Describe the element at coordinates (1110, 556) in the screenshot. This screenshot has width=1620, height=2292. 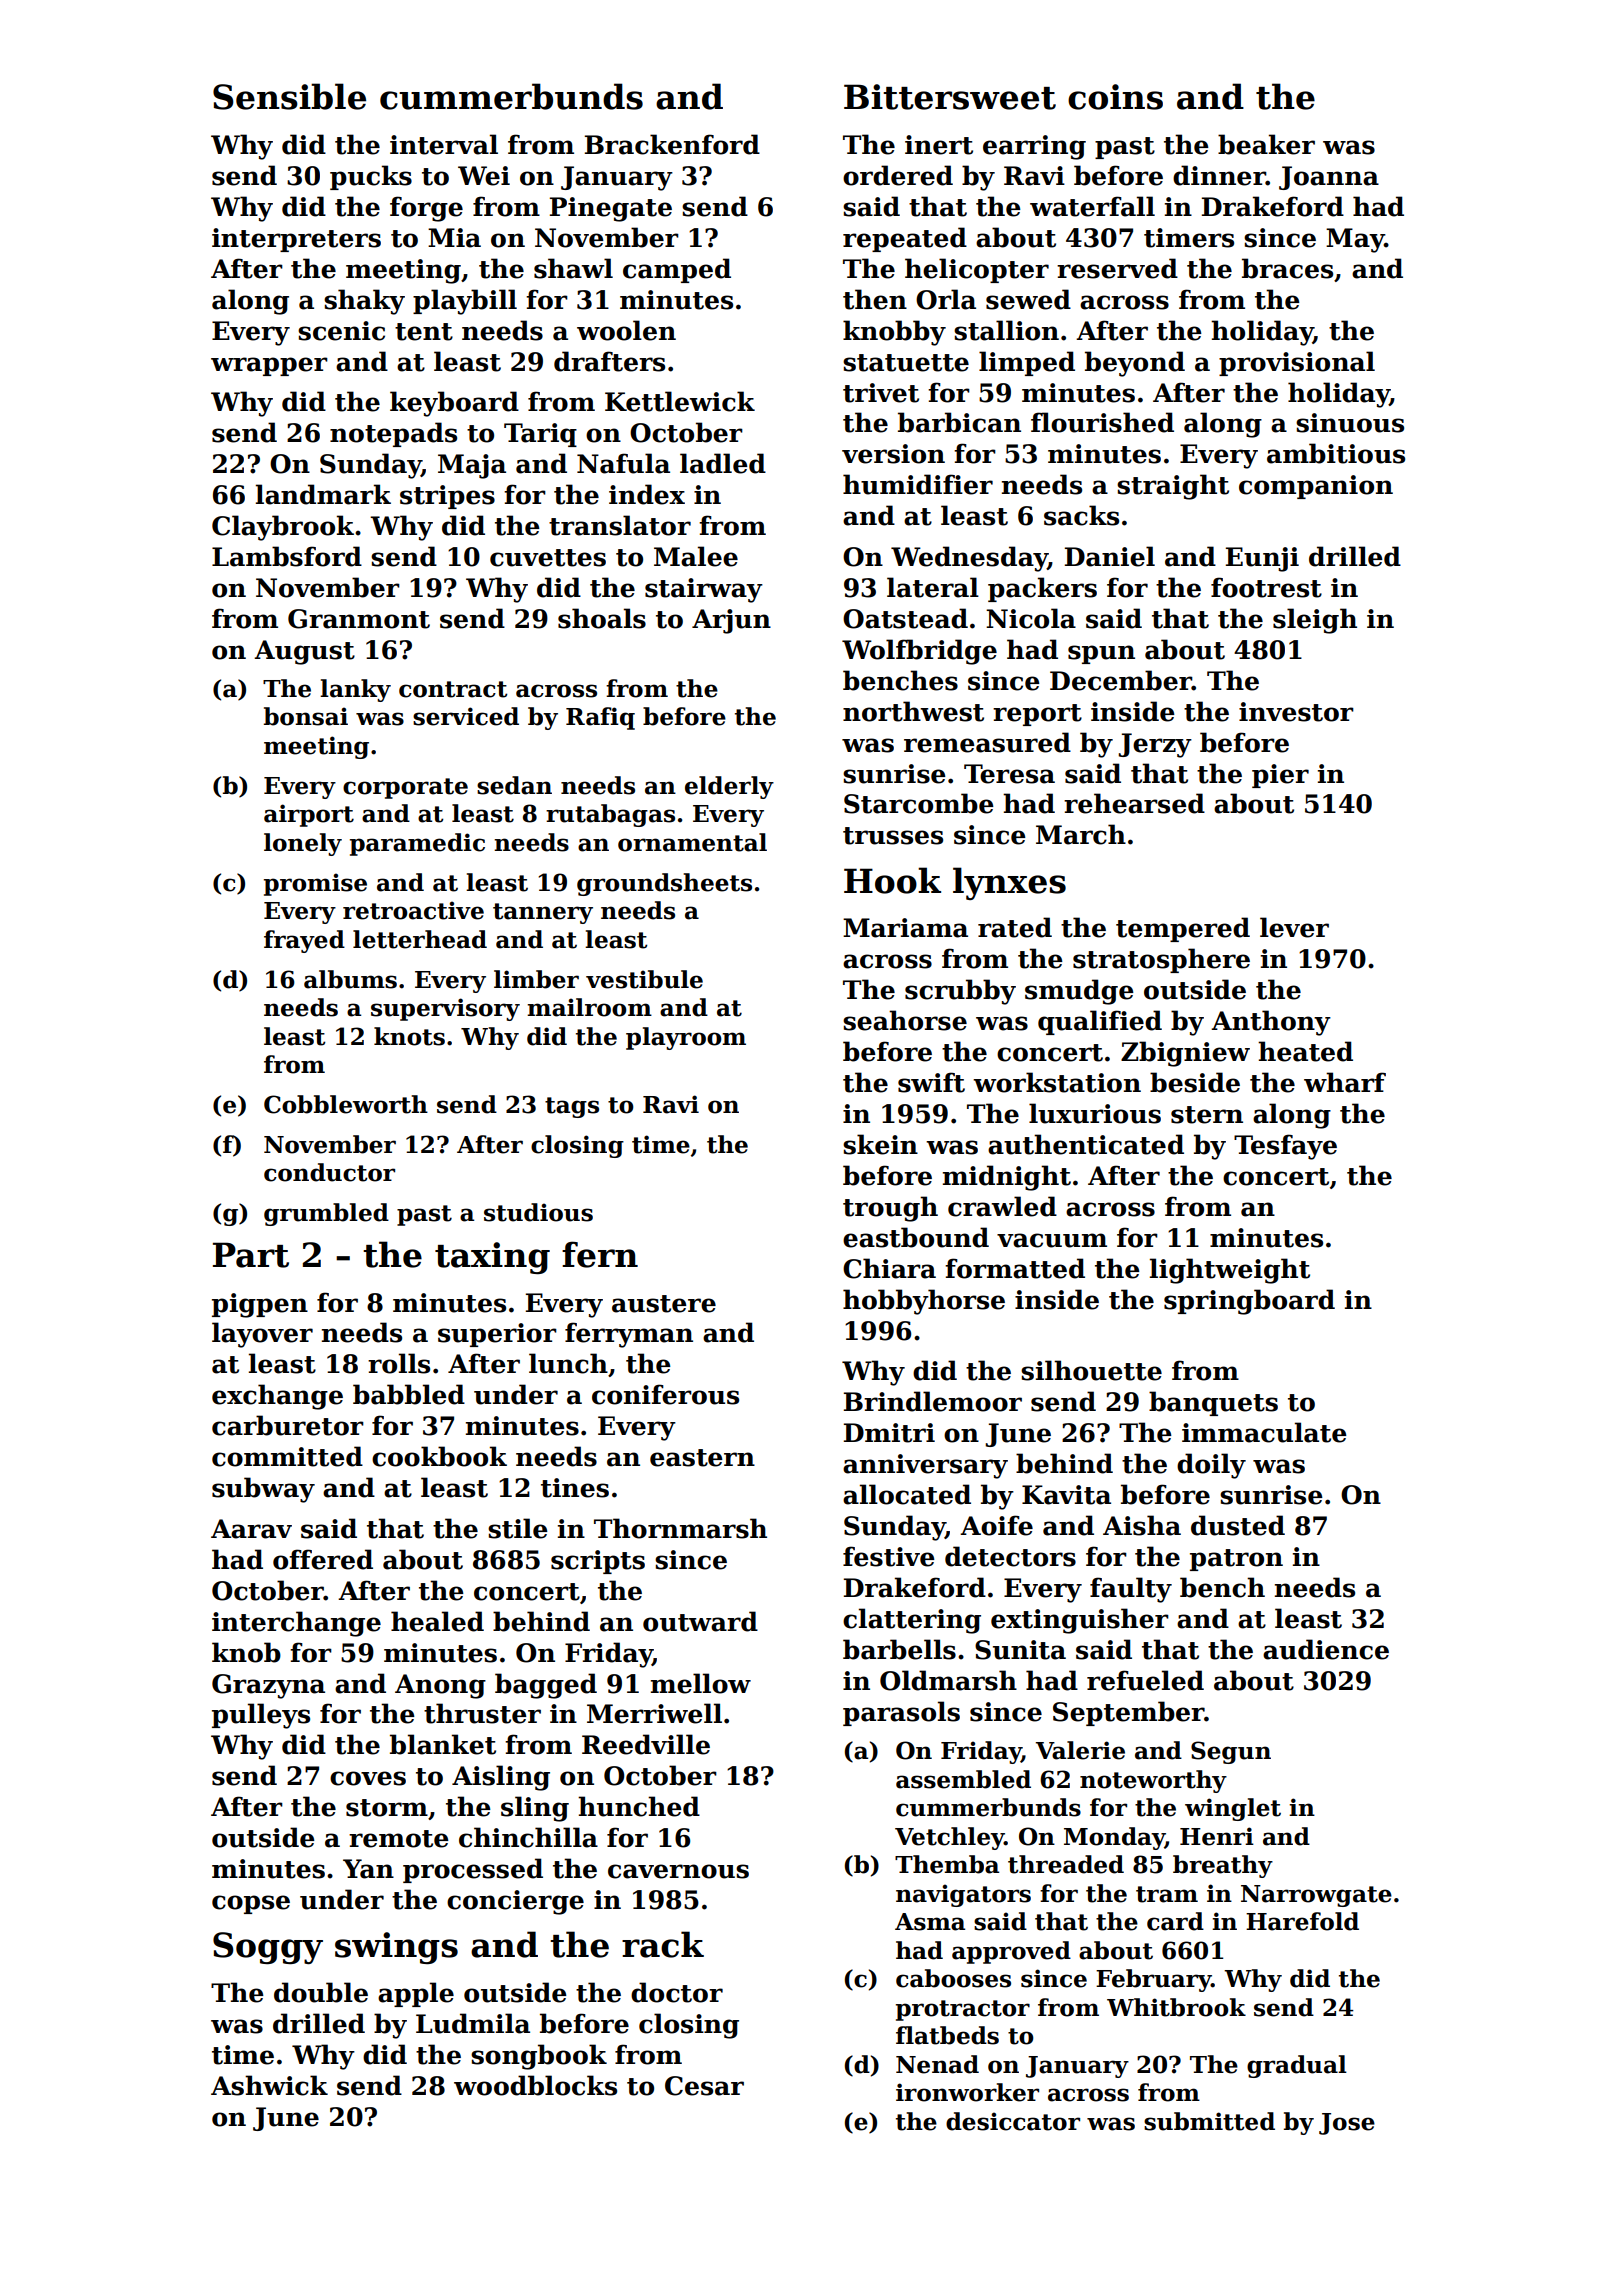
I see `Daniel` at that location.
